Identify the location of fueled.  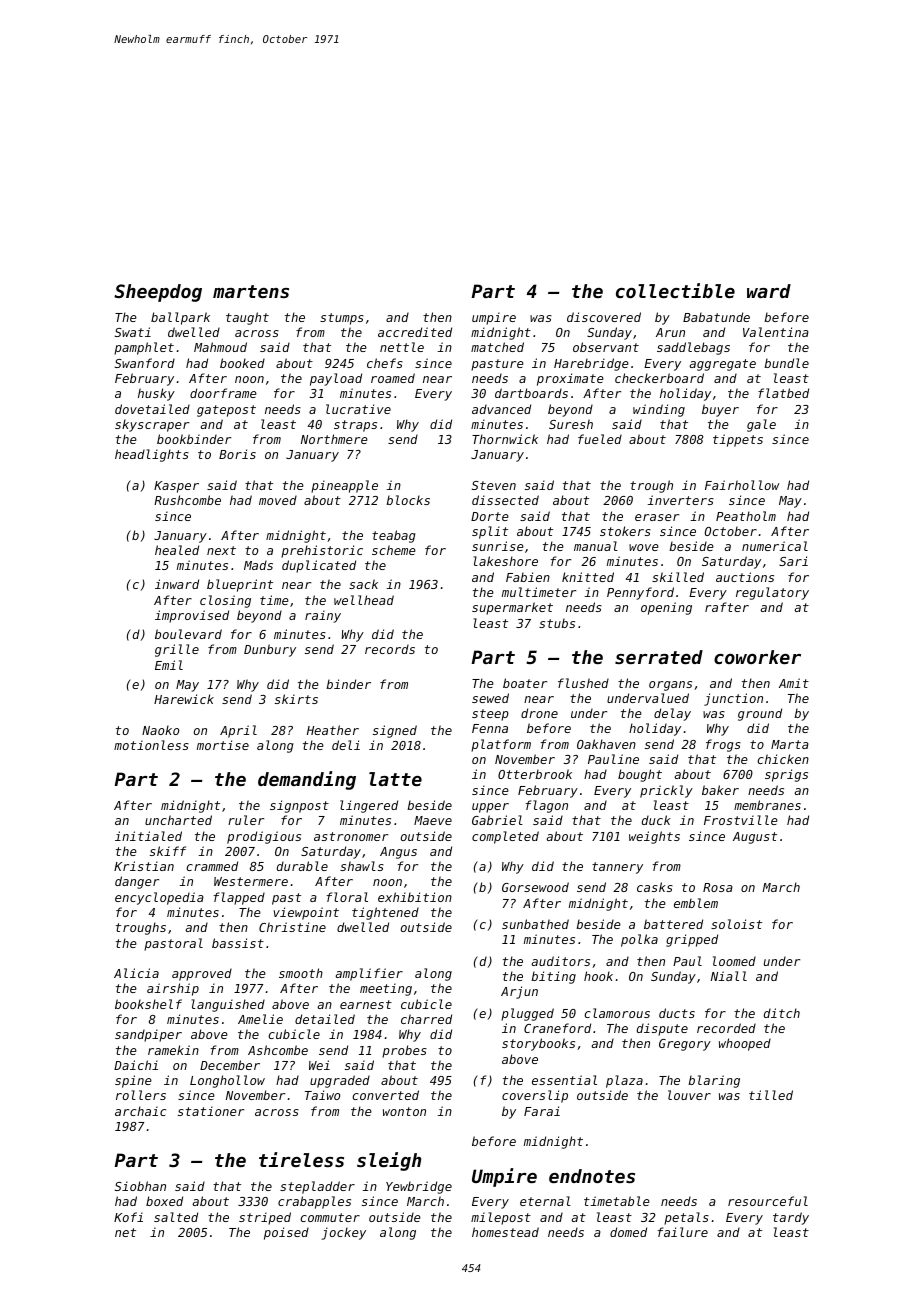
(600, 439).
